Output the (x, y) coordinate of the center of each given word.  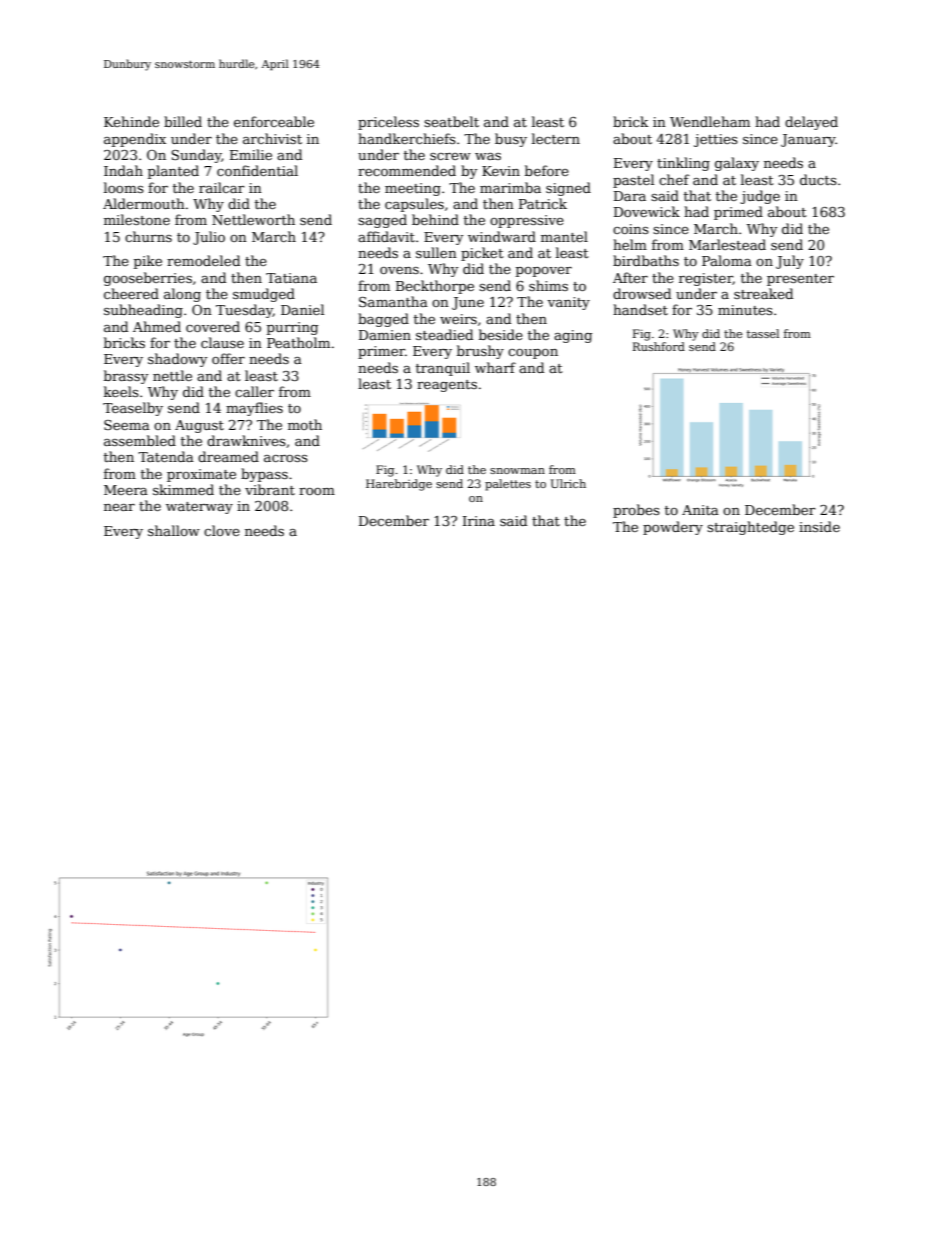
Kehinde (131, 121)
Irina (479, 521)
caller (254, 391)
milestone (137, 219)
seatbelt (451, 121)
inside (819, 526)
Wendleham (710, 121)
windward (502, 236)
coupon (533, 354)
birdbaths (646, 260)
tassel (763, 333)
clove (222, 530)
